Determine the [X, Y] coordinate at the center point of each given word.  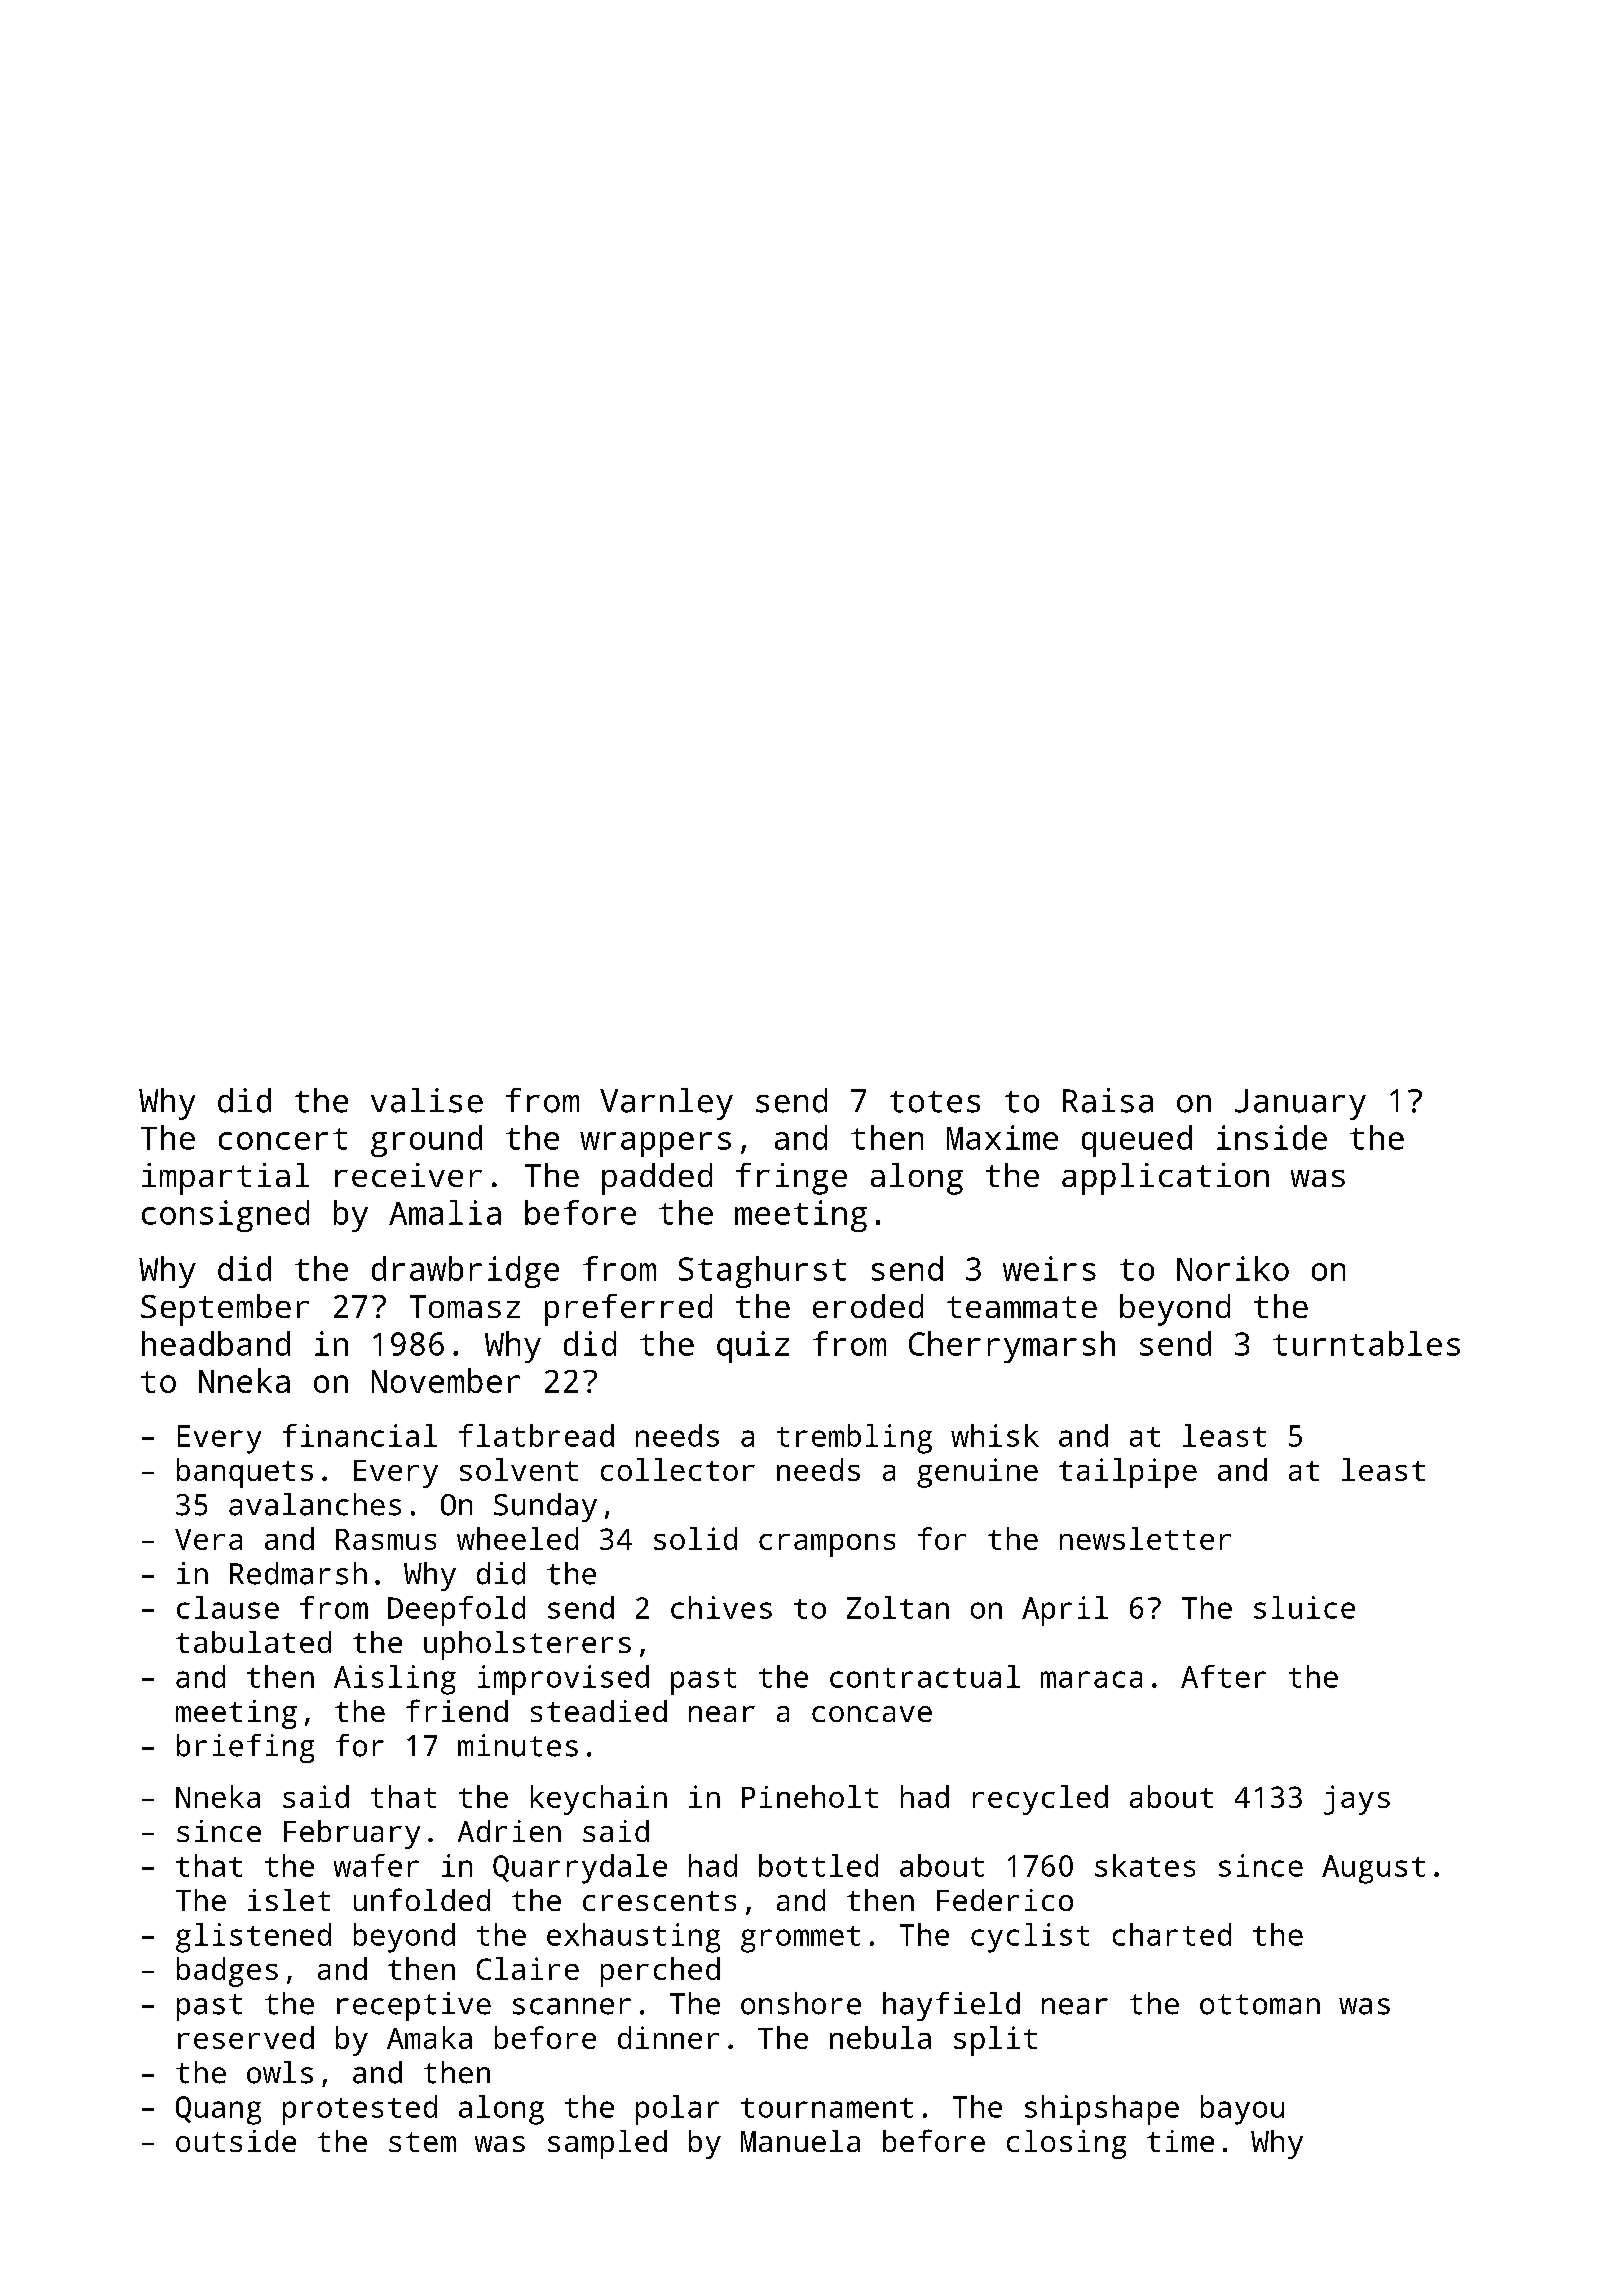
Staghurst [762, 1272]
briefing [245, 1748]
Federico [1005, 1900]
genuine [977, 1473]
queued [1137, 1141]
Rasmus [386, 1539]
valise [427, 1100]
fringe [791, 1179]
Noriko [1233, 1268]
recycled [1040, 1800]
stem [422, 2142]
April [1065, 1611]
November [446, 1380]
